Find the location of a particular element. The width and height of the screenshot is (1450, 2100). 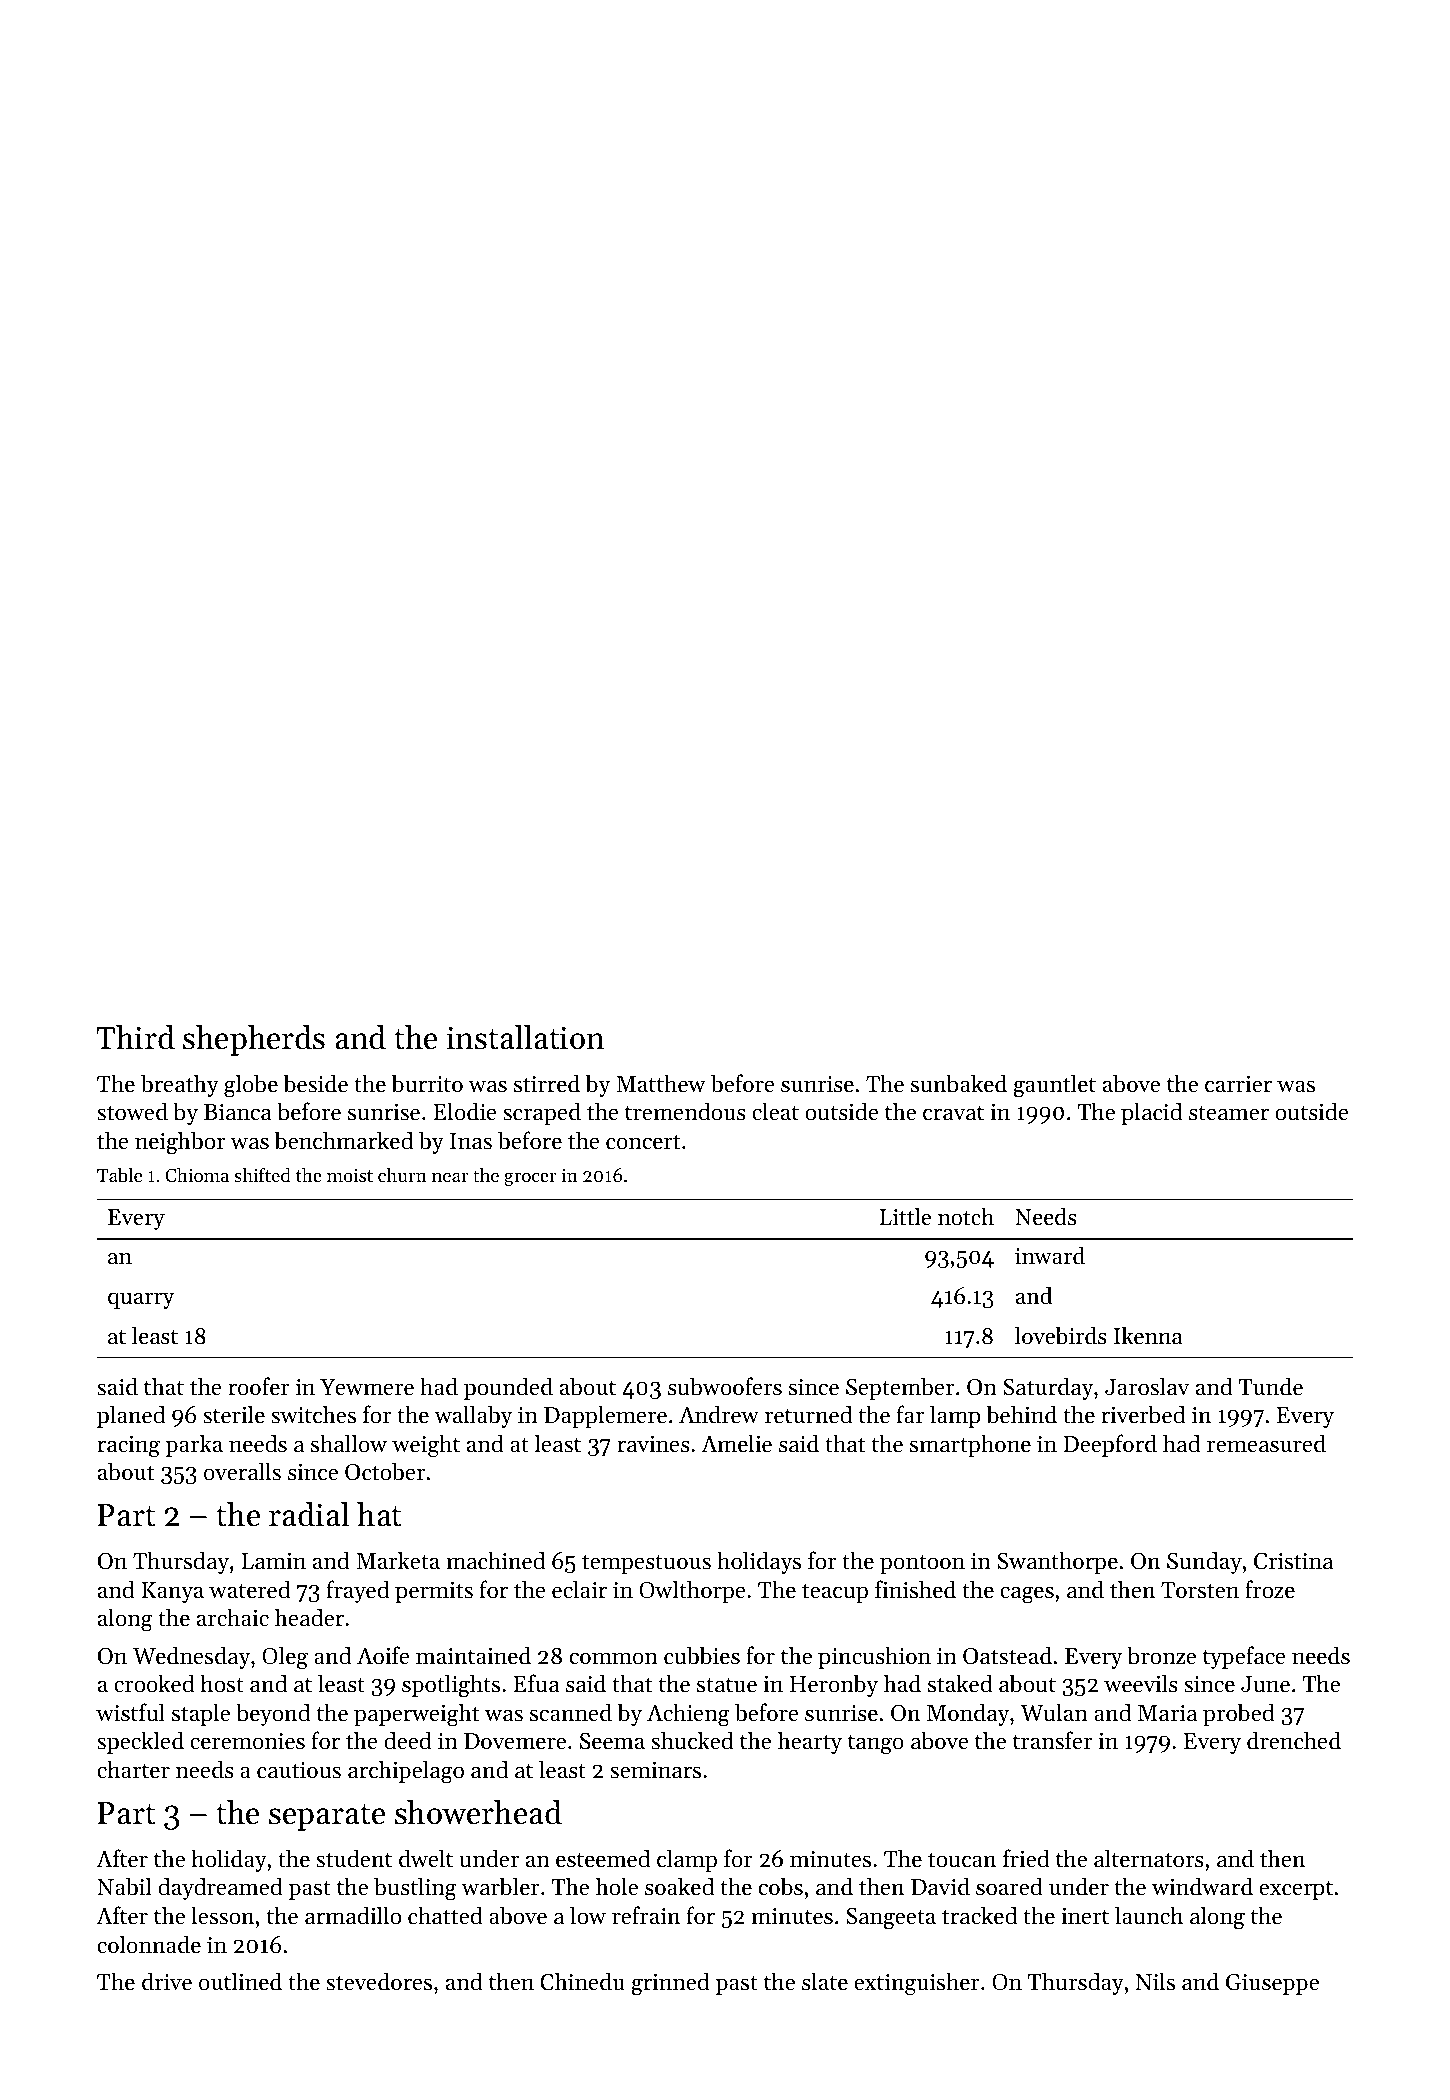

sunbaked is located at coordinates (959, 1083).
